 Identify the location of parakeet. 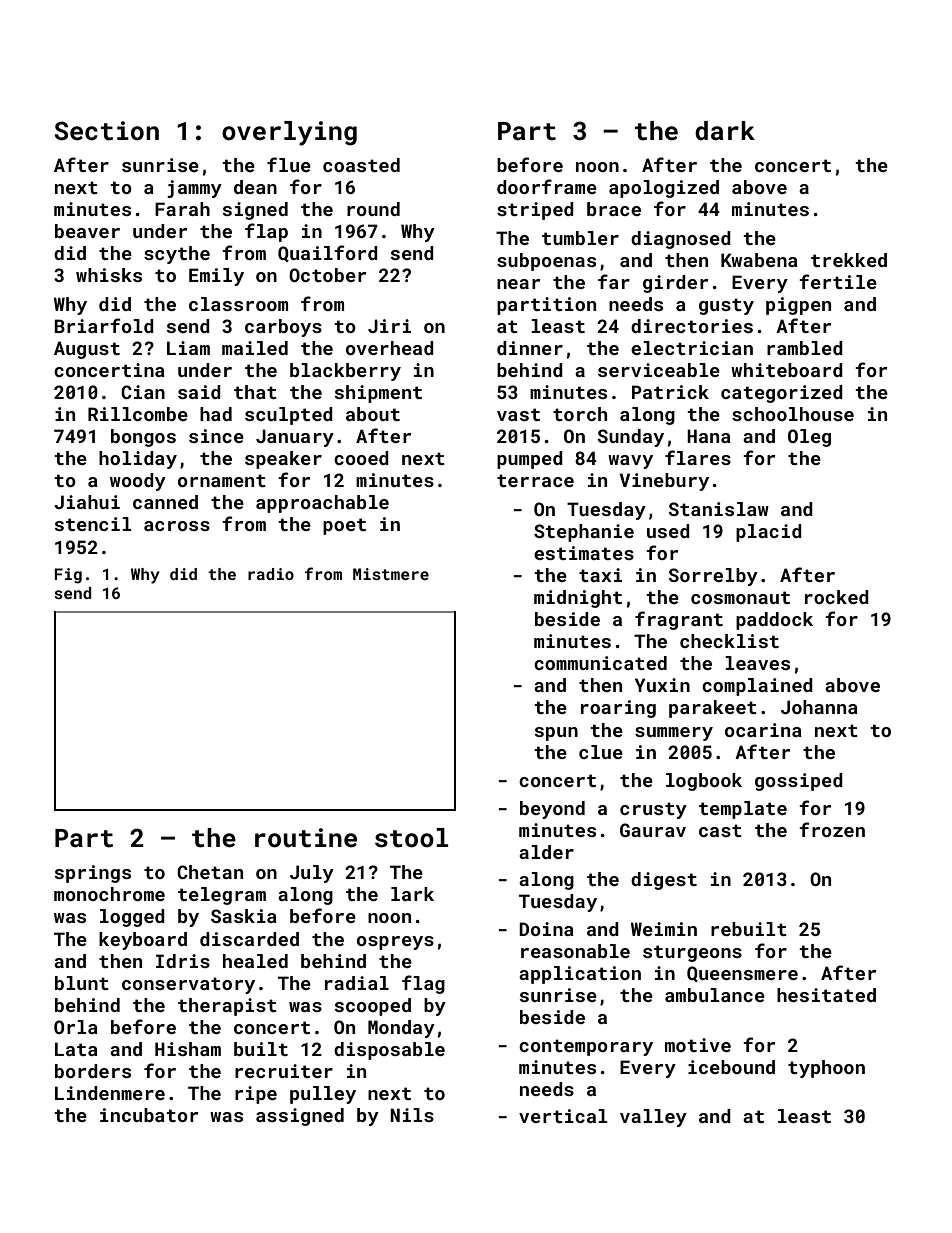
(713, 709).
